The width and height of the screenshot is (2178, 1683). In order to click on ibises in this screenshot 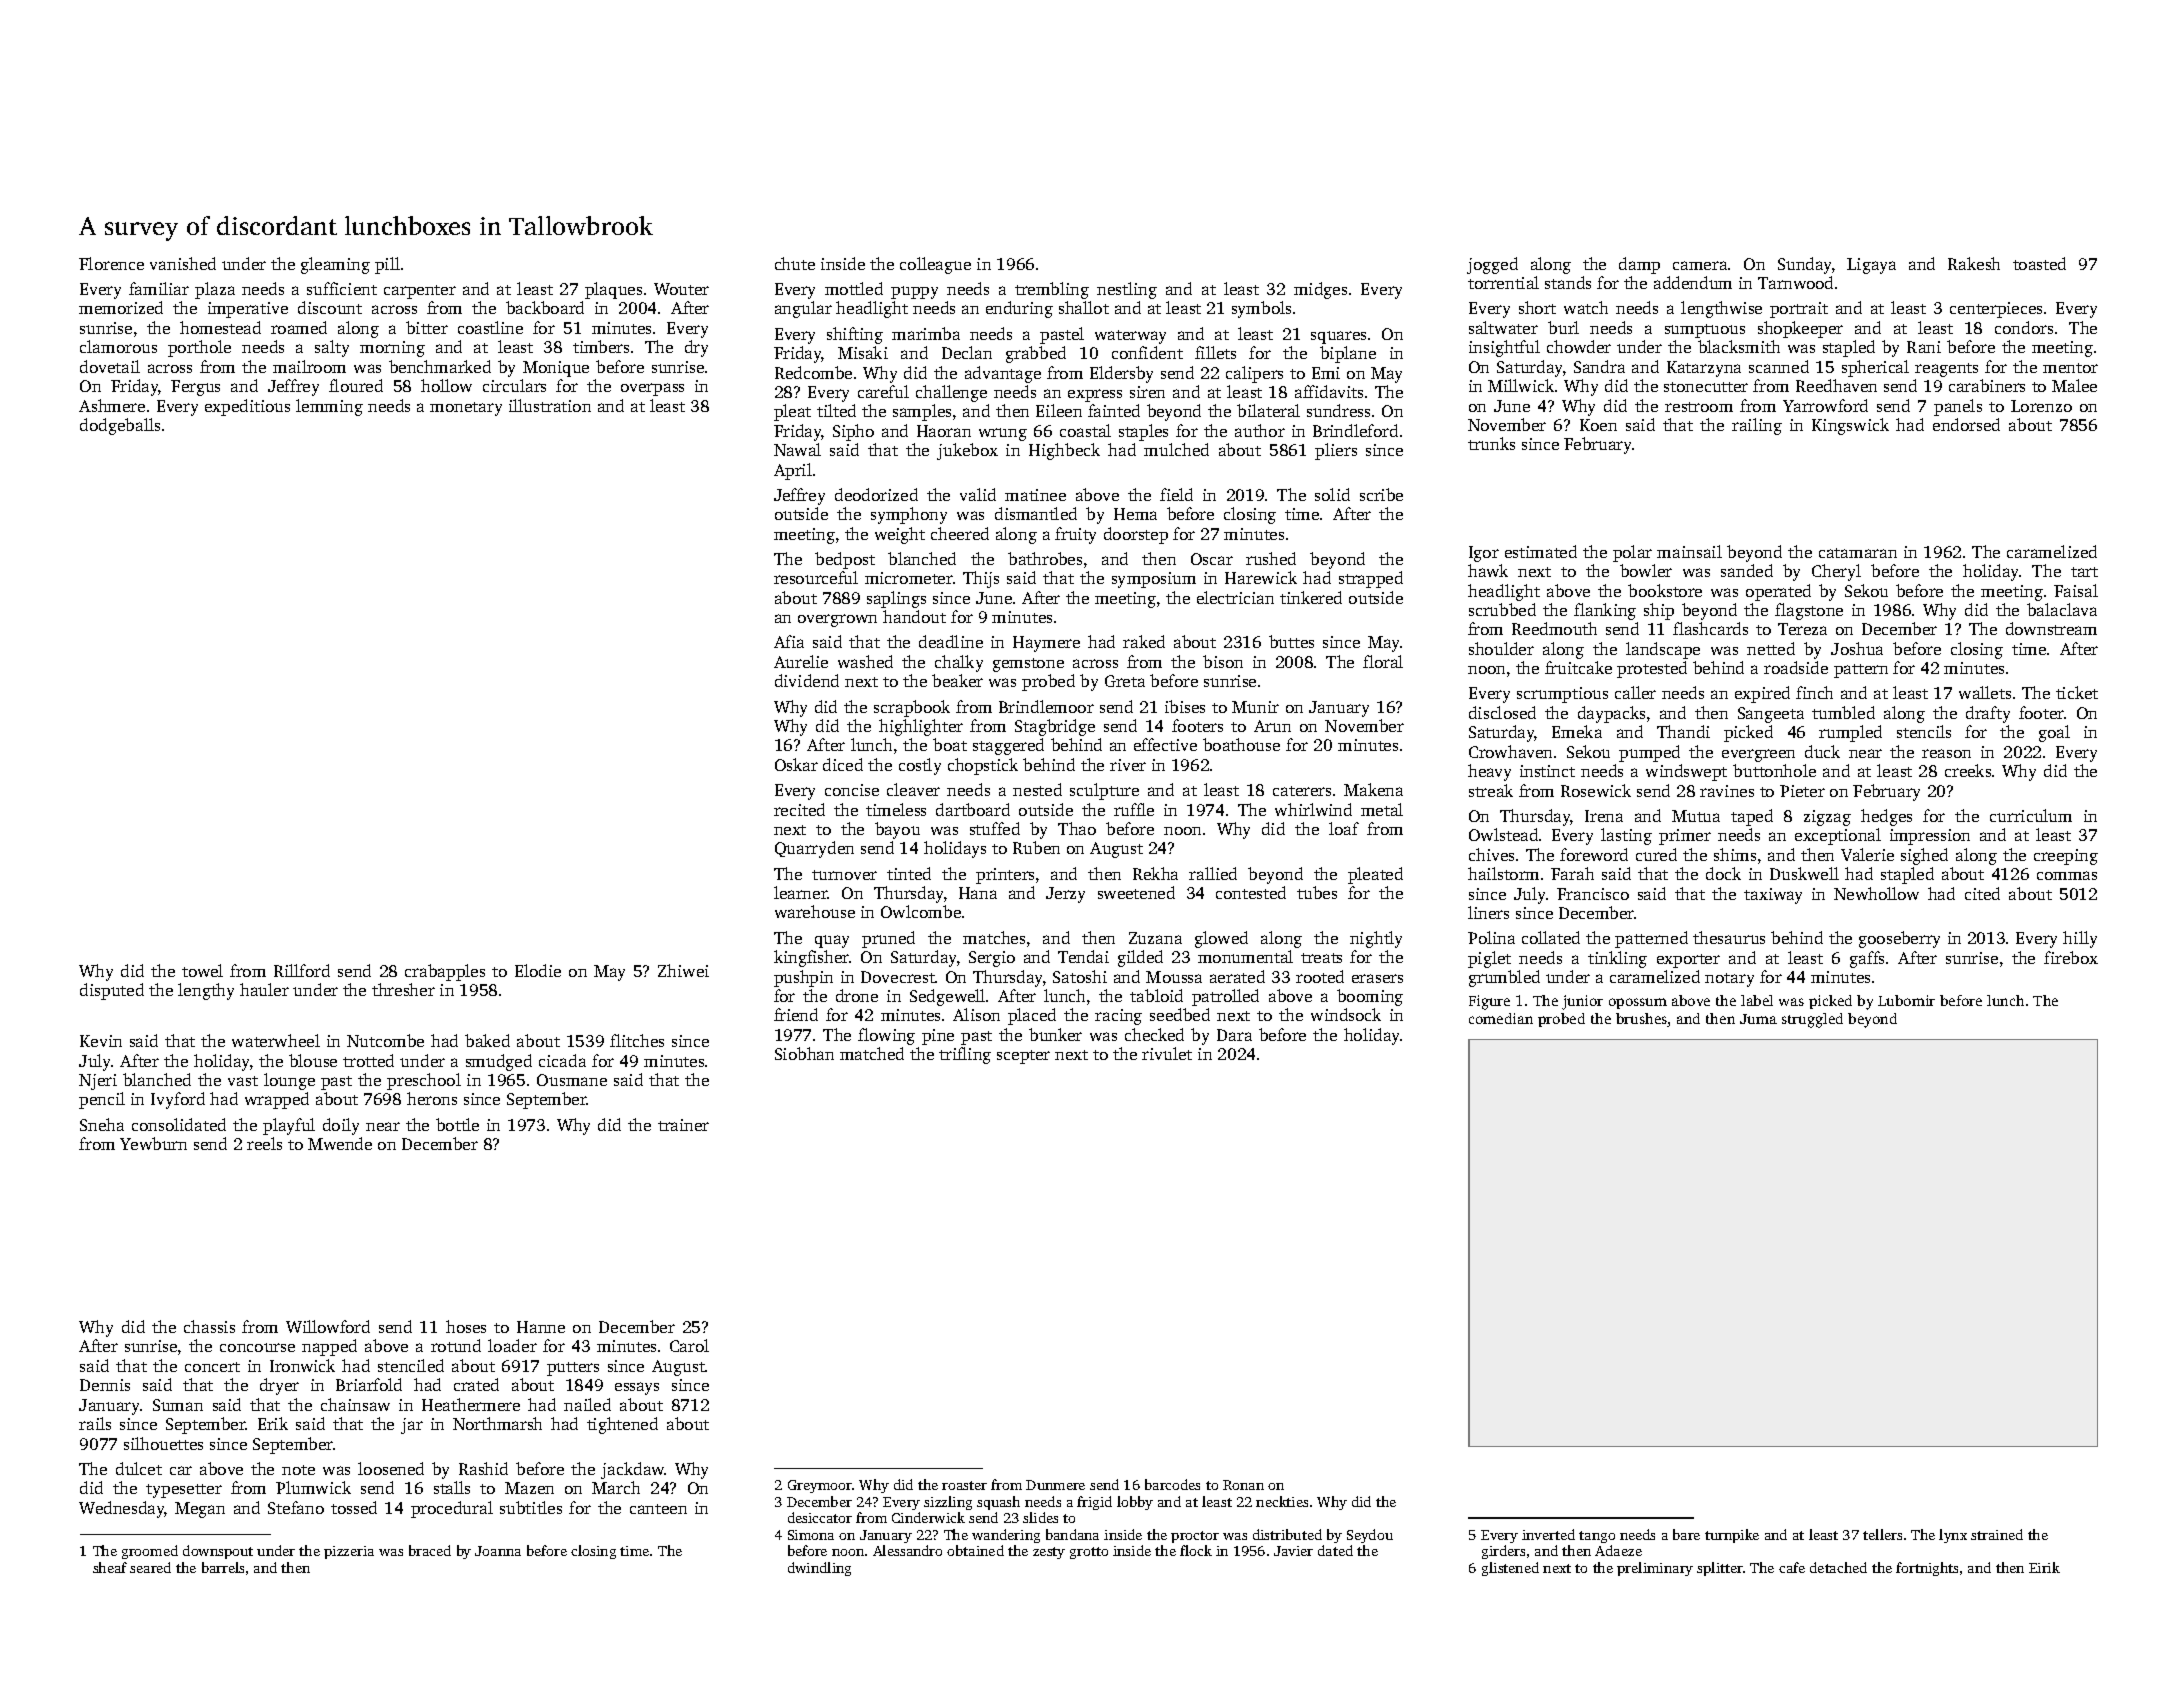, I will do `click(1185, 706)`.
